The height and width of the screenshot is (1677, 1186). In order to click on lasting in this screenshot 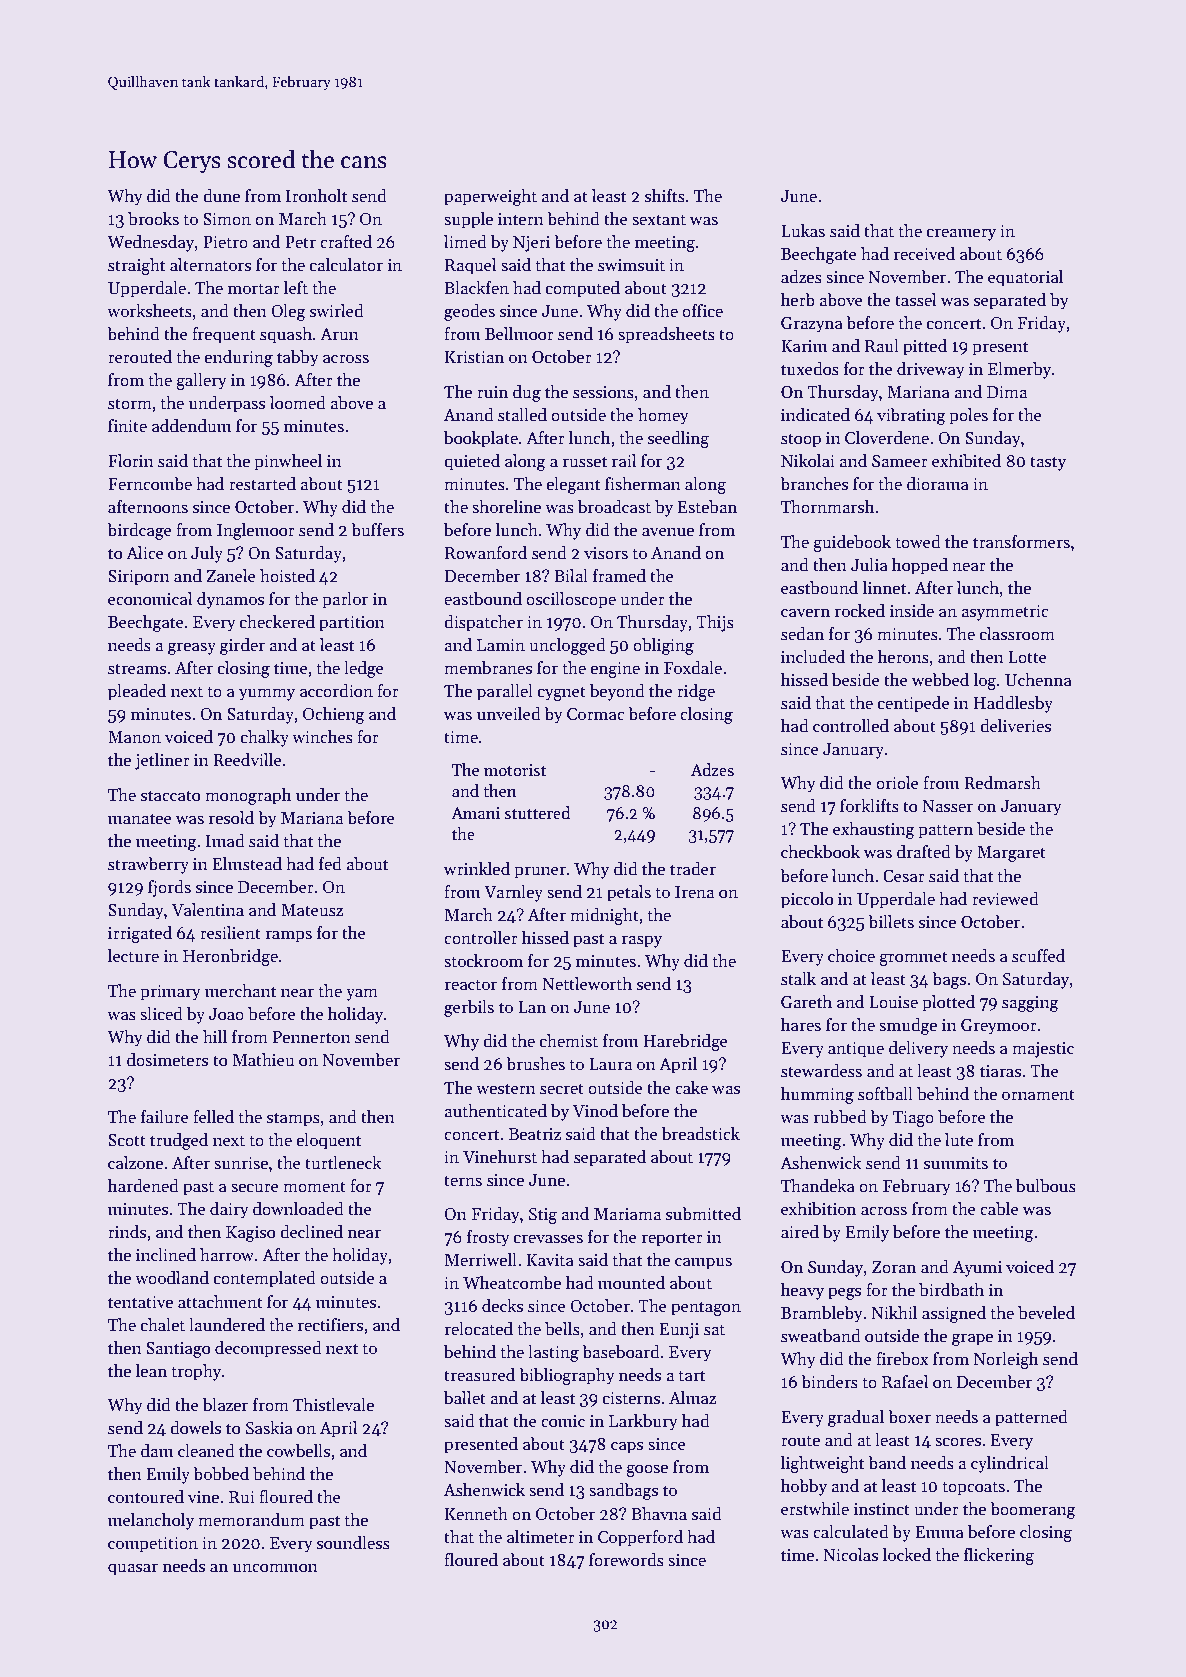, I will do `click(553, 1353)`.
